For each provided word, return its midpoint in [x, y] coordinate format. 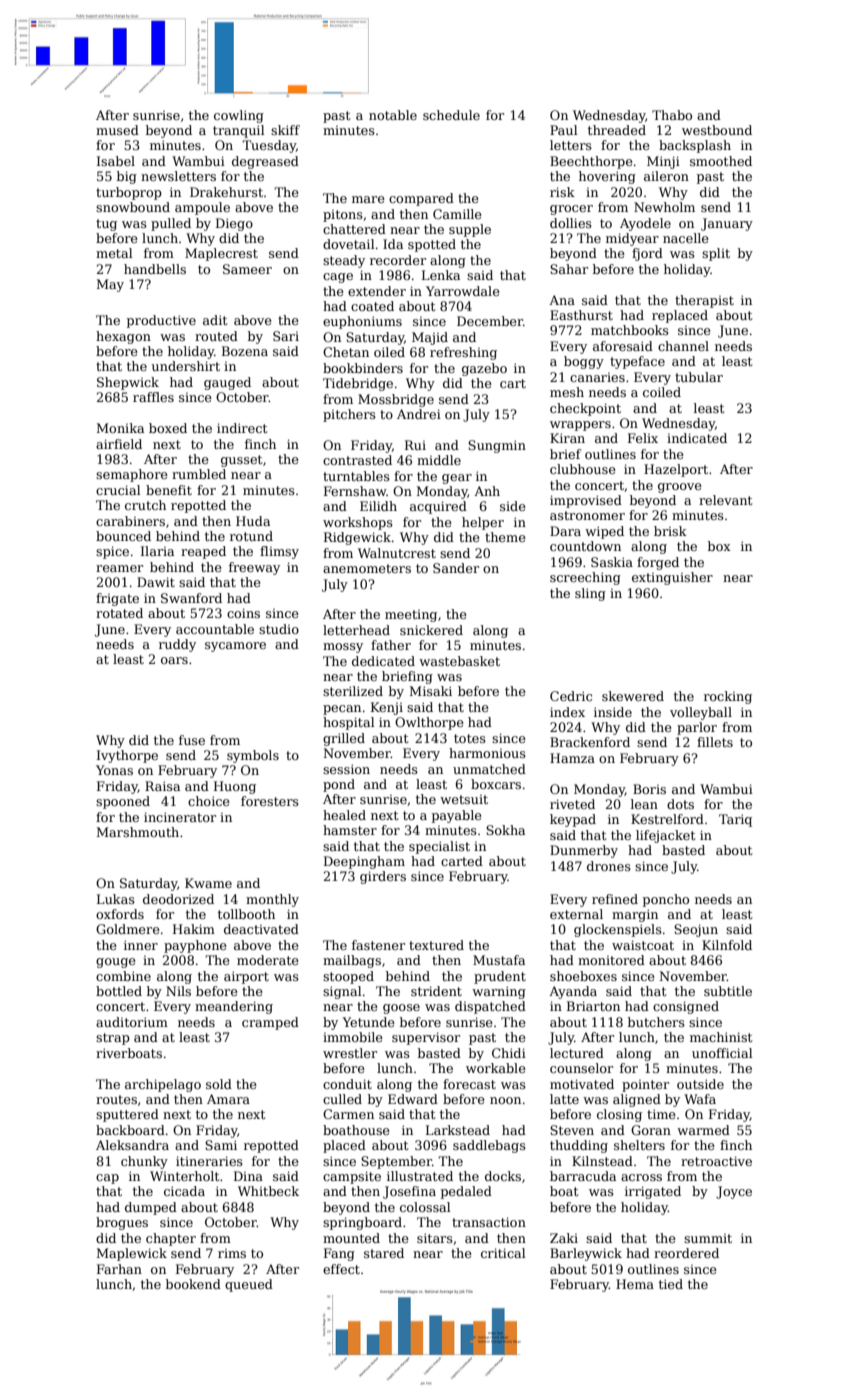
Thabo [672, 115]
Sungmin [497, 446]
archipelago [163, 1085]
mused [117, 130]
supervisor [426, 1038]
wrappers [580, 426]
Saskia [612, 562]
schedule [451, 115]
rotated [119, 613]
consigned [686, 1007]
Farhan [119, 1269]
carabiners [130, 521]
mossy [343, 648]
